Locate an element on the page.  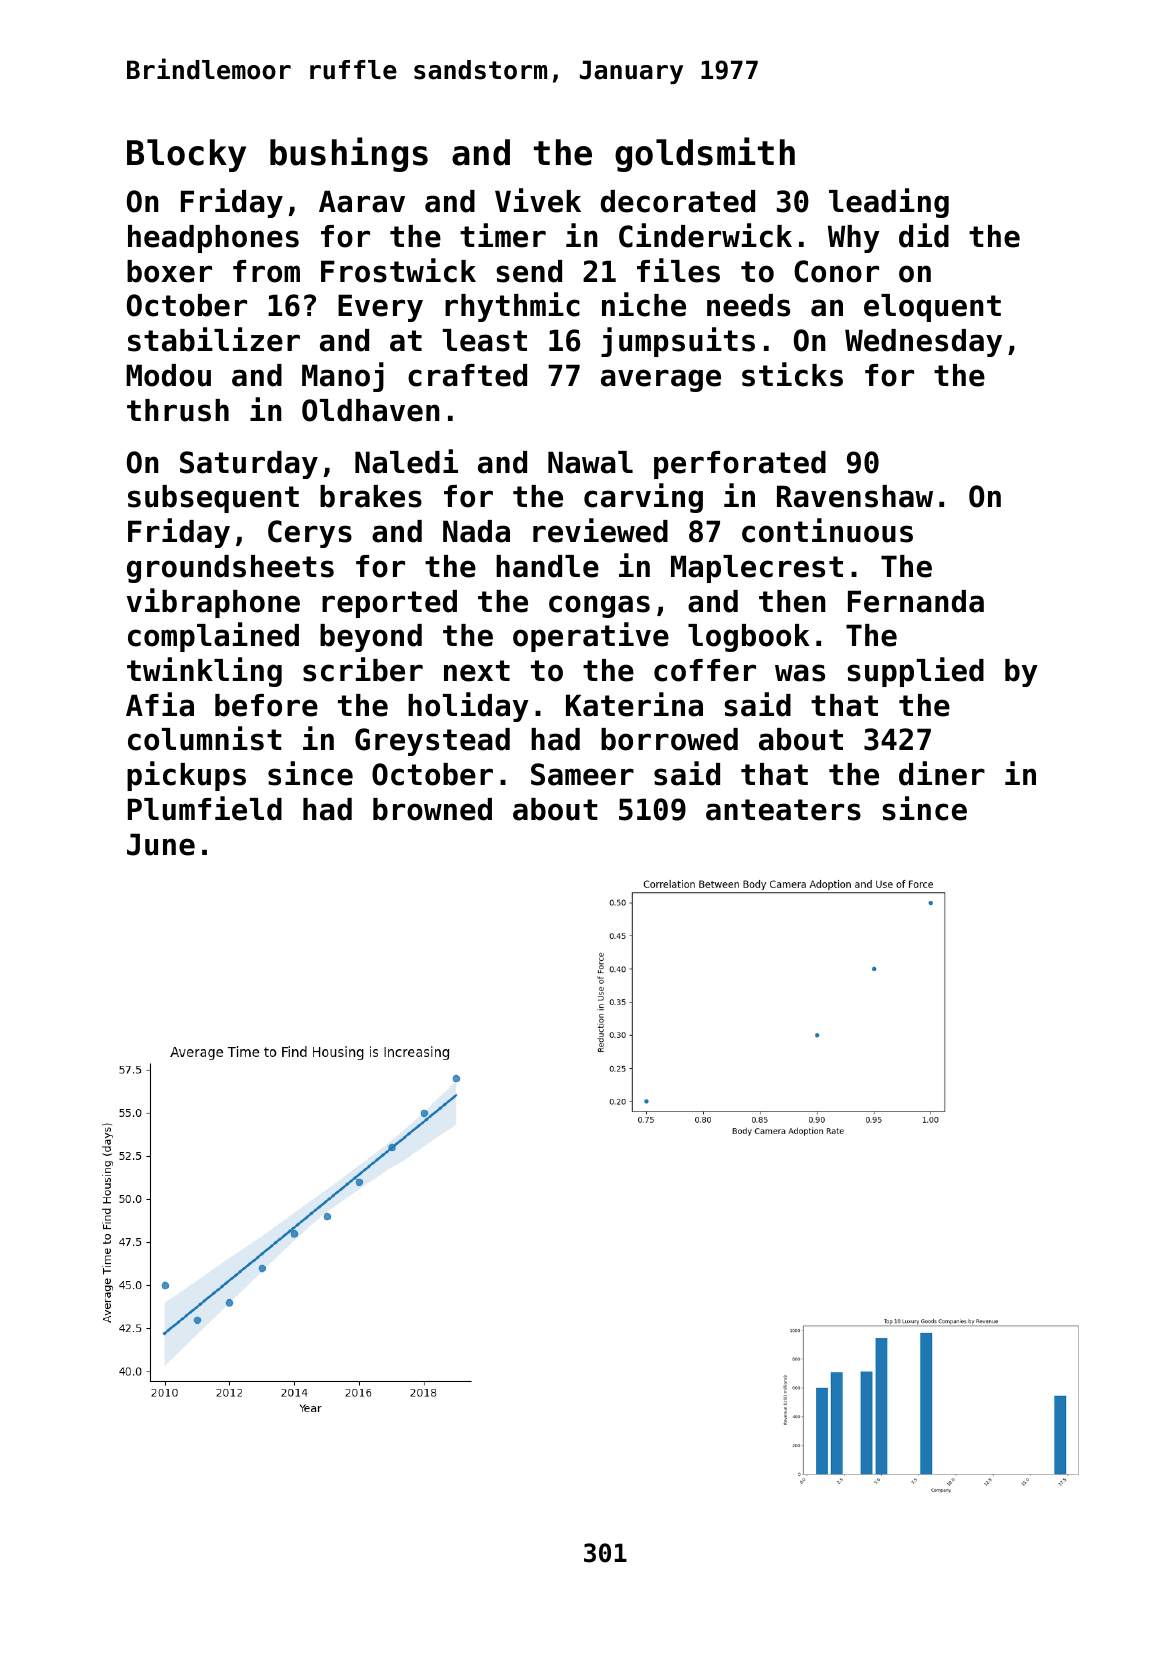
reported is located at coordinates (389, 604).
